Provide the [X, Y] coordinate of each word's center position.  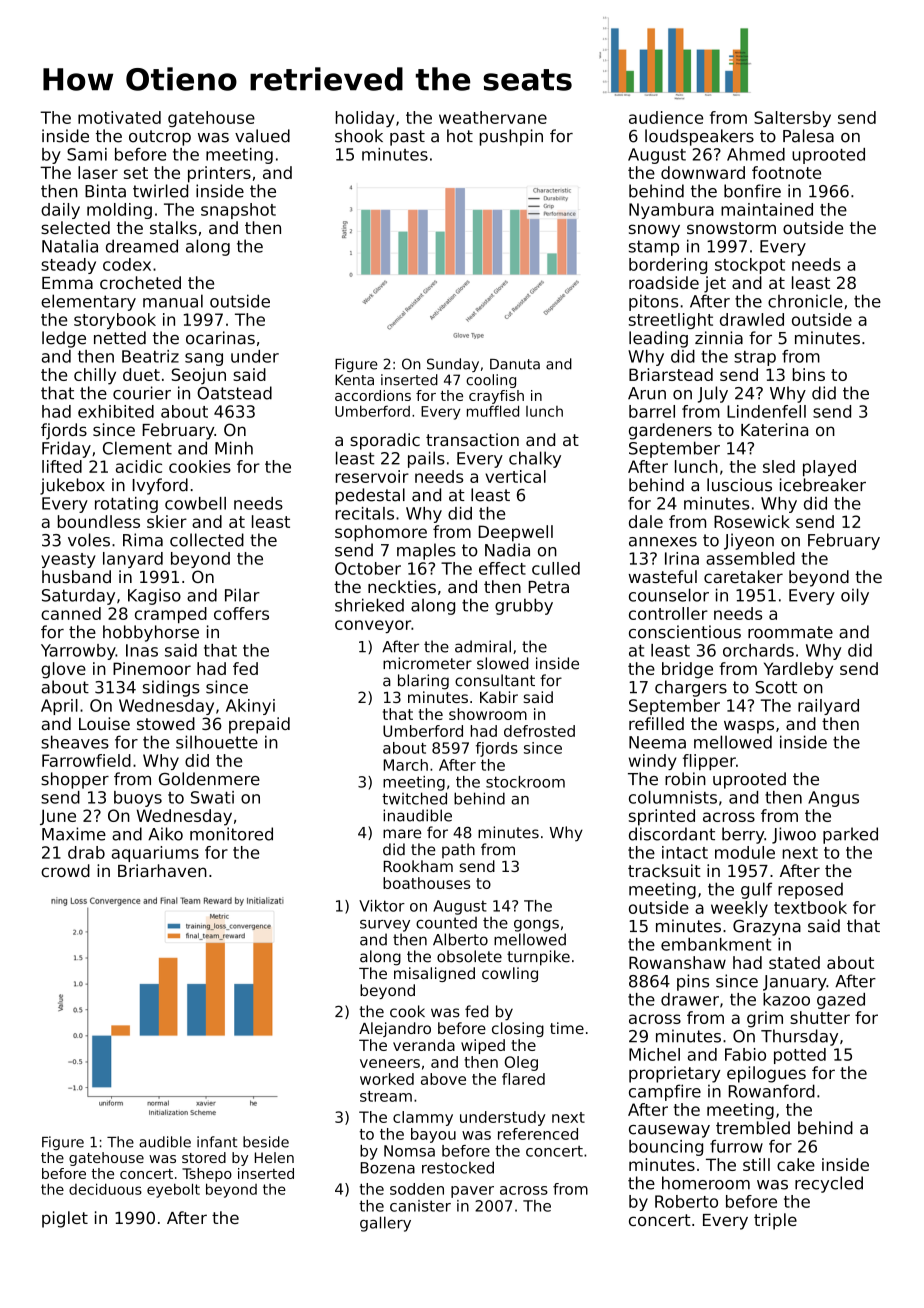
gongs [536, 926]
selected [75, 227]
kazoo [786, 999]
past [407, 138]
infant [217, 1142]
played [829, 468]
